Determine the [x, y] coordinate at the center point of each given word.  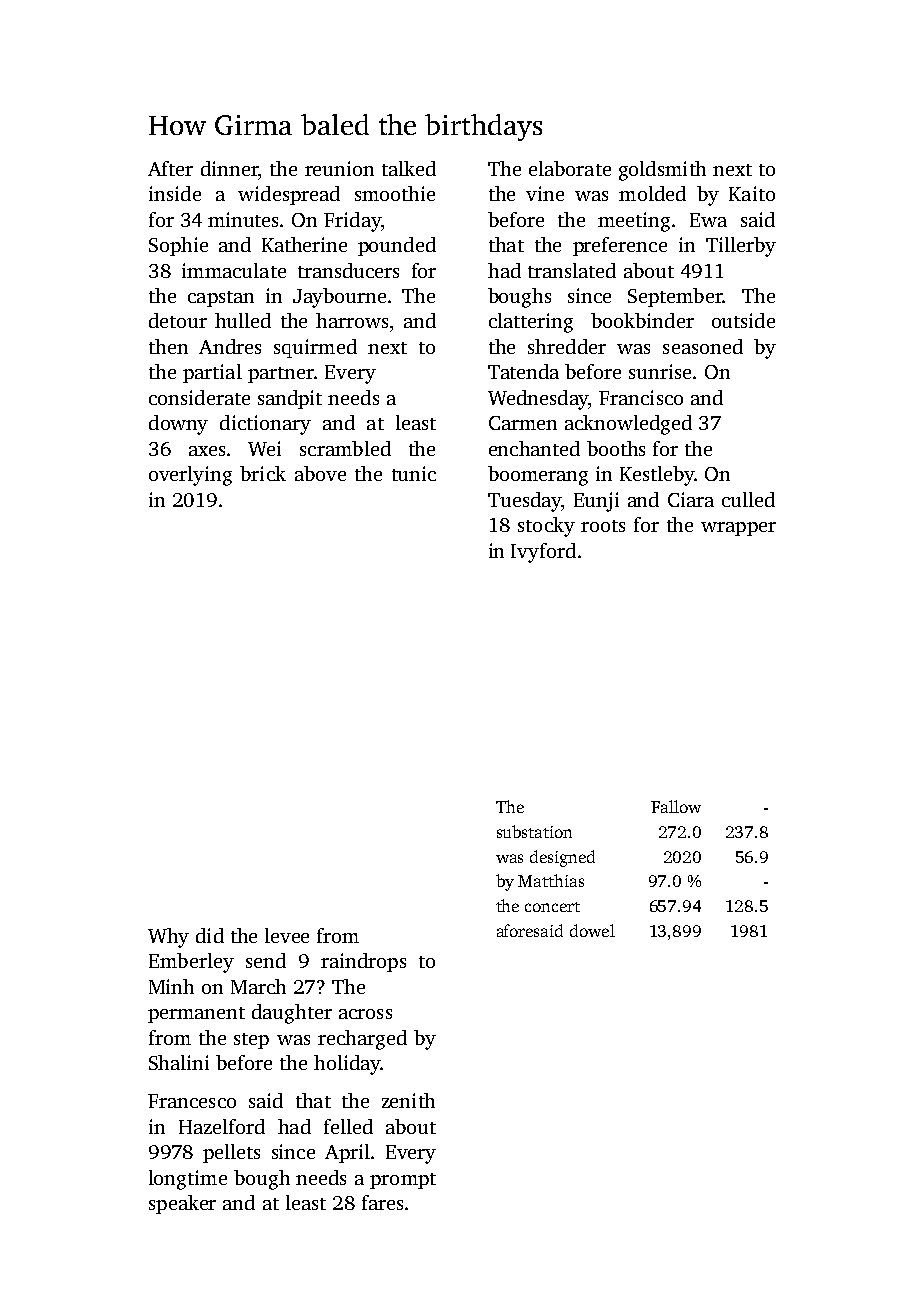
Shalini [179, 1062]
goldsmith [662, 171]
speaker [182, 1204]
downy [178, 425]
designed [562, 858]
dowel [592, 930]
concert [552, 907]
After [170, 168]
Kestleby [657, 476]
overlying [190, 476]
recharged [362, 1040]
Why [168, 938]
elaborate [570, 168]
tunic [414, 473]
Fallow [676, 806]
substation [534, 831]
